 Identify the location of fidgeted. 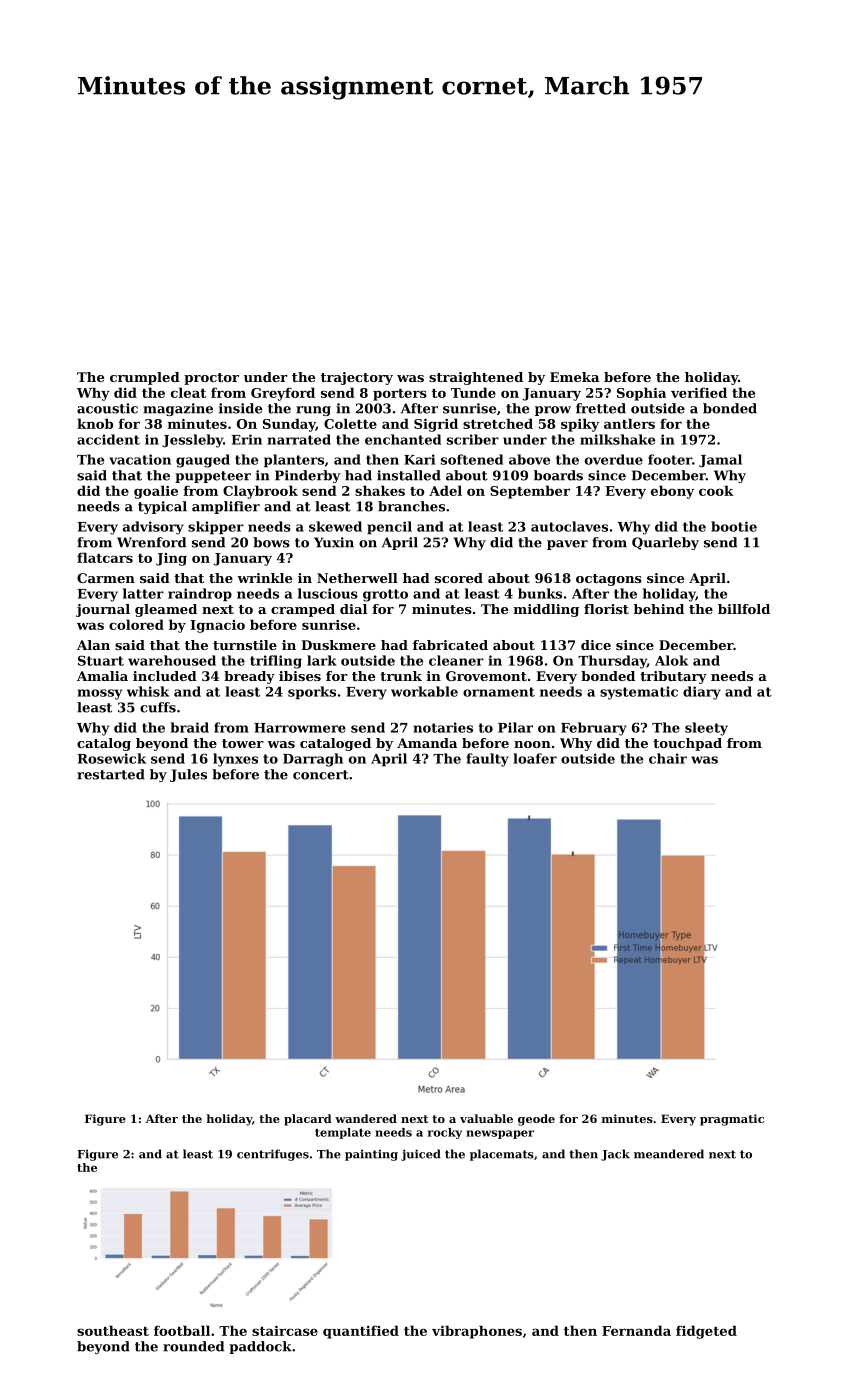
(706, 1332).
